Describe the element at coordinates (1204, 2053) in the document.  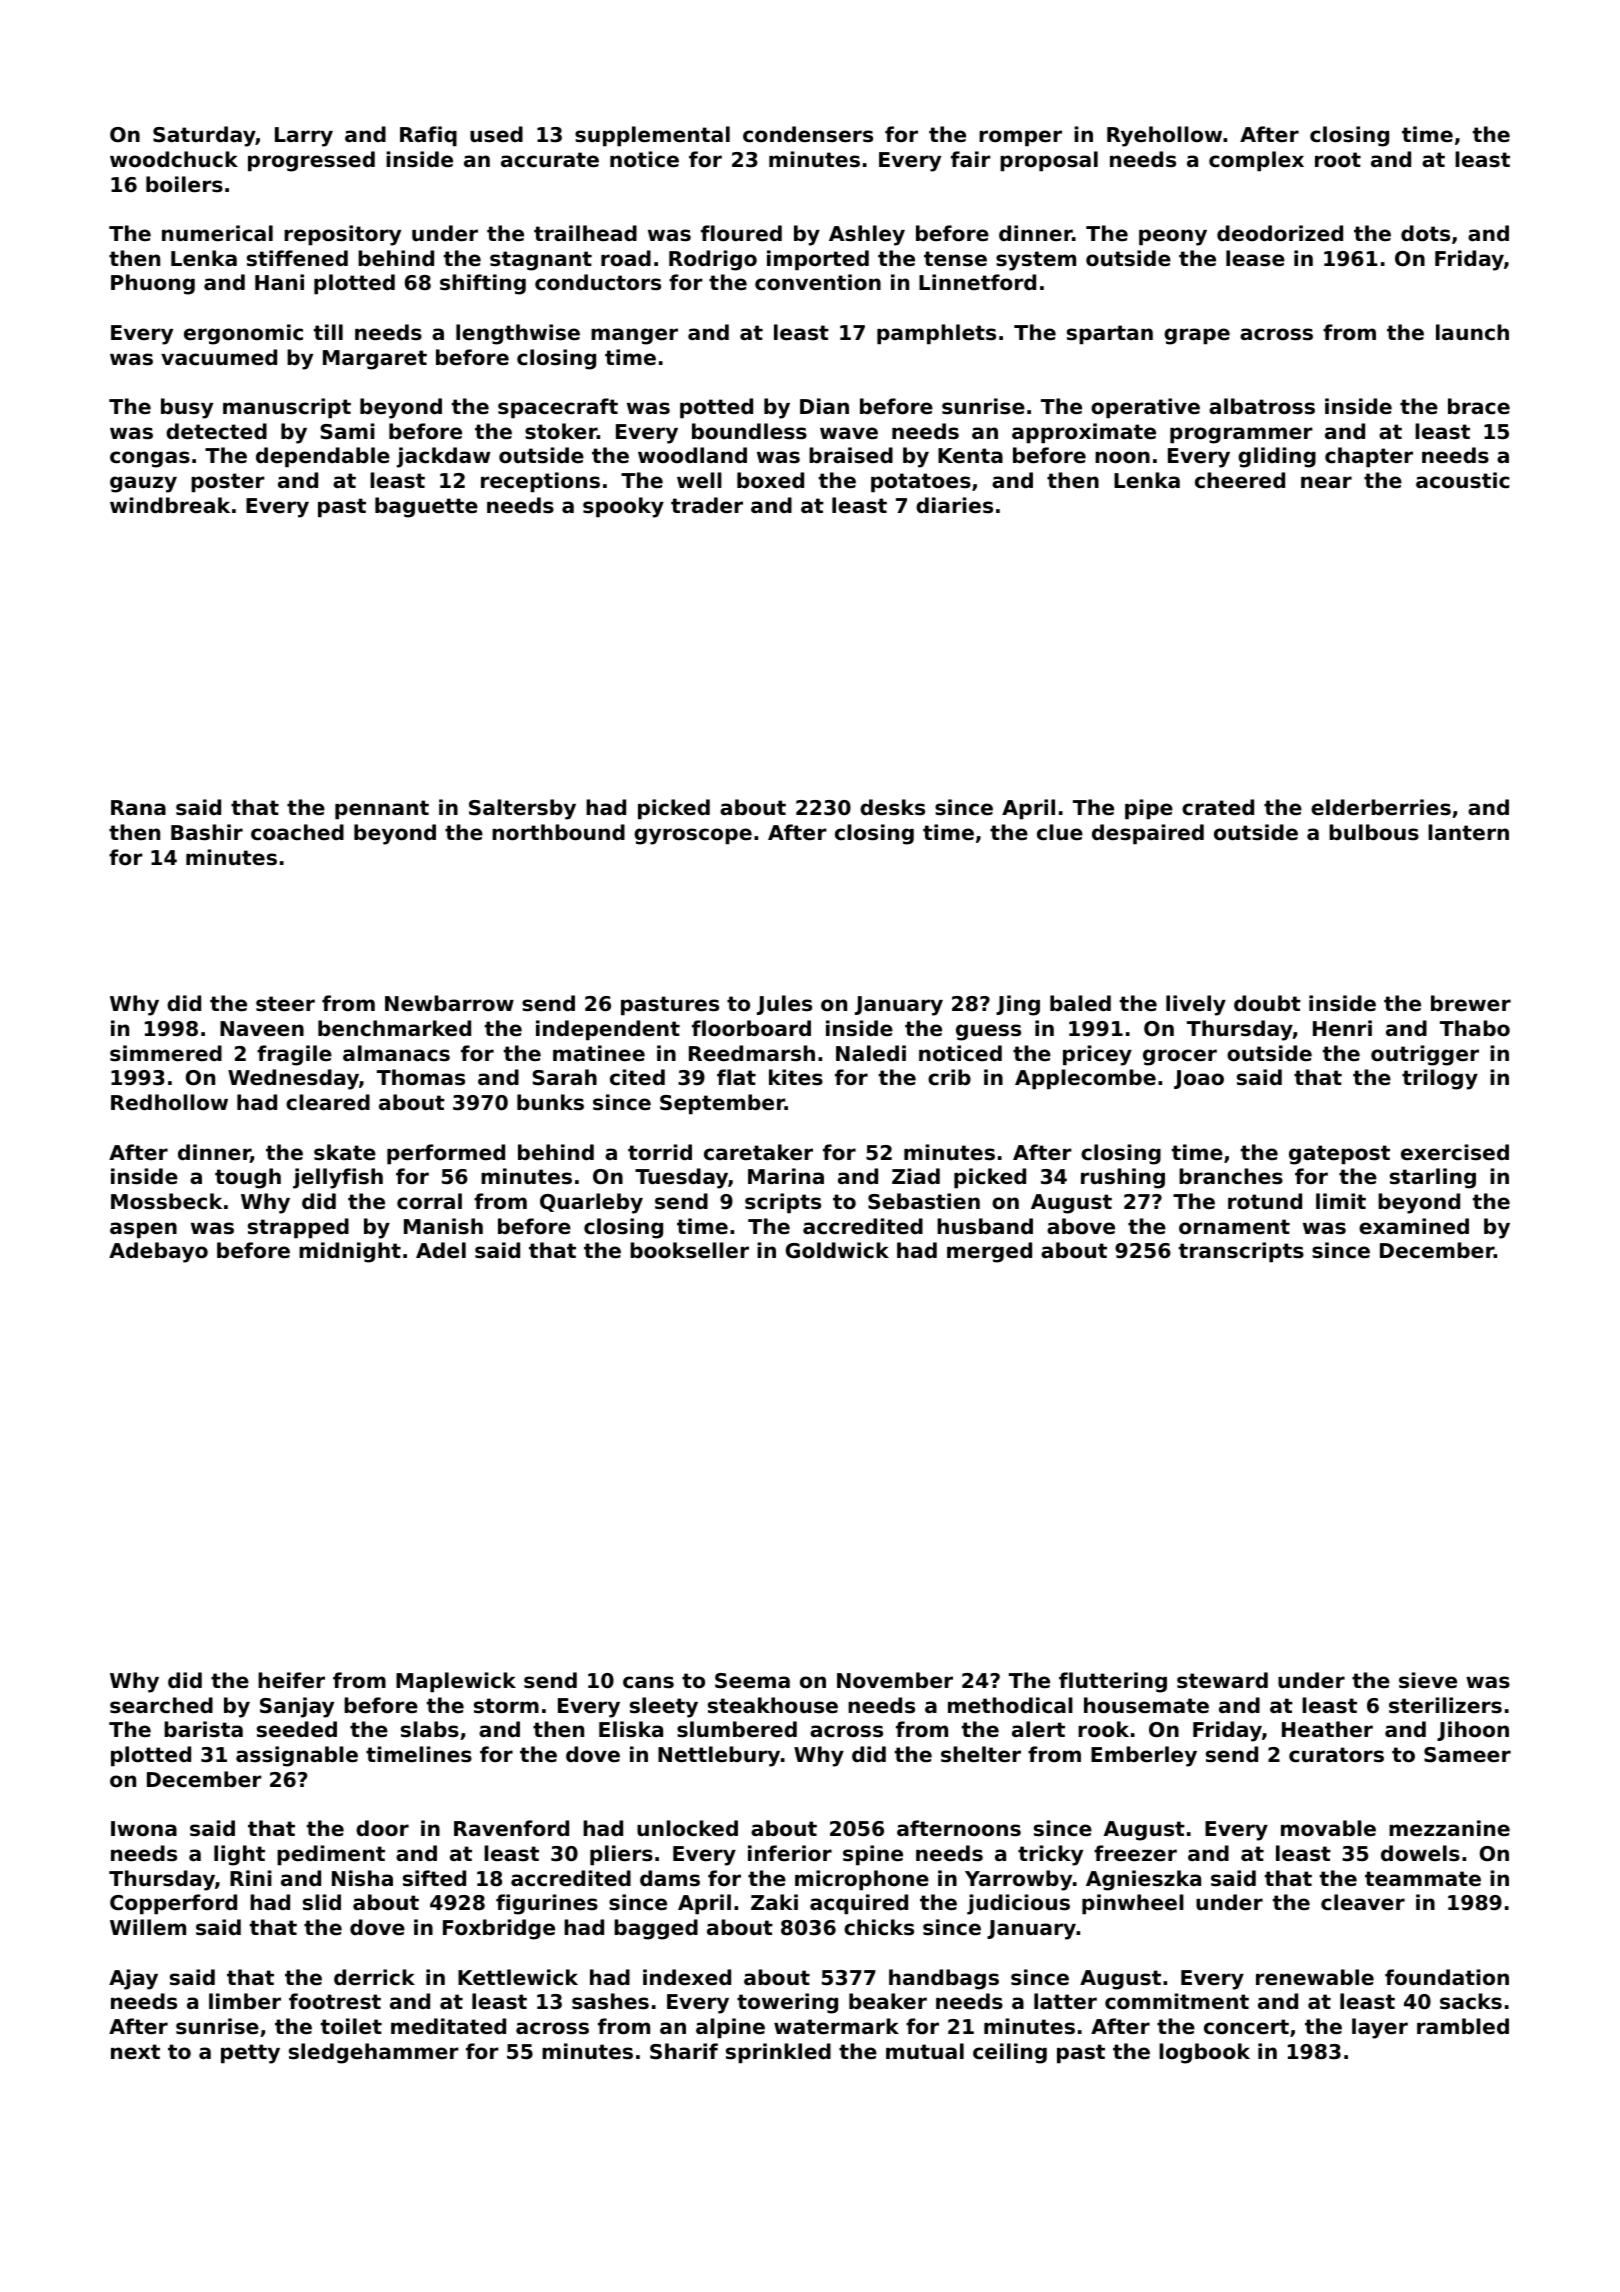
I see `logbook` at that location.
